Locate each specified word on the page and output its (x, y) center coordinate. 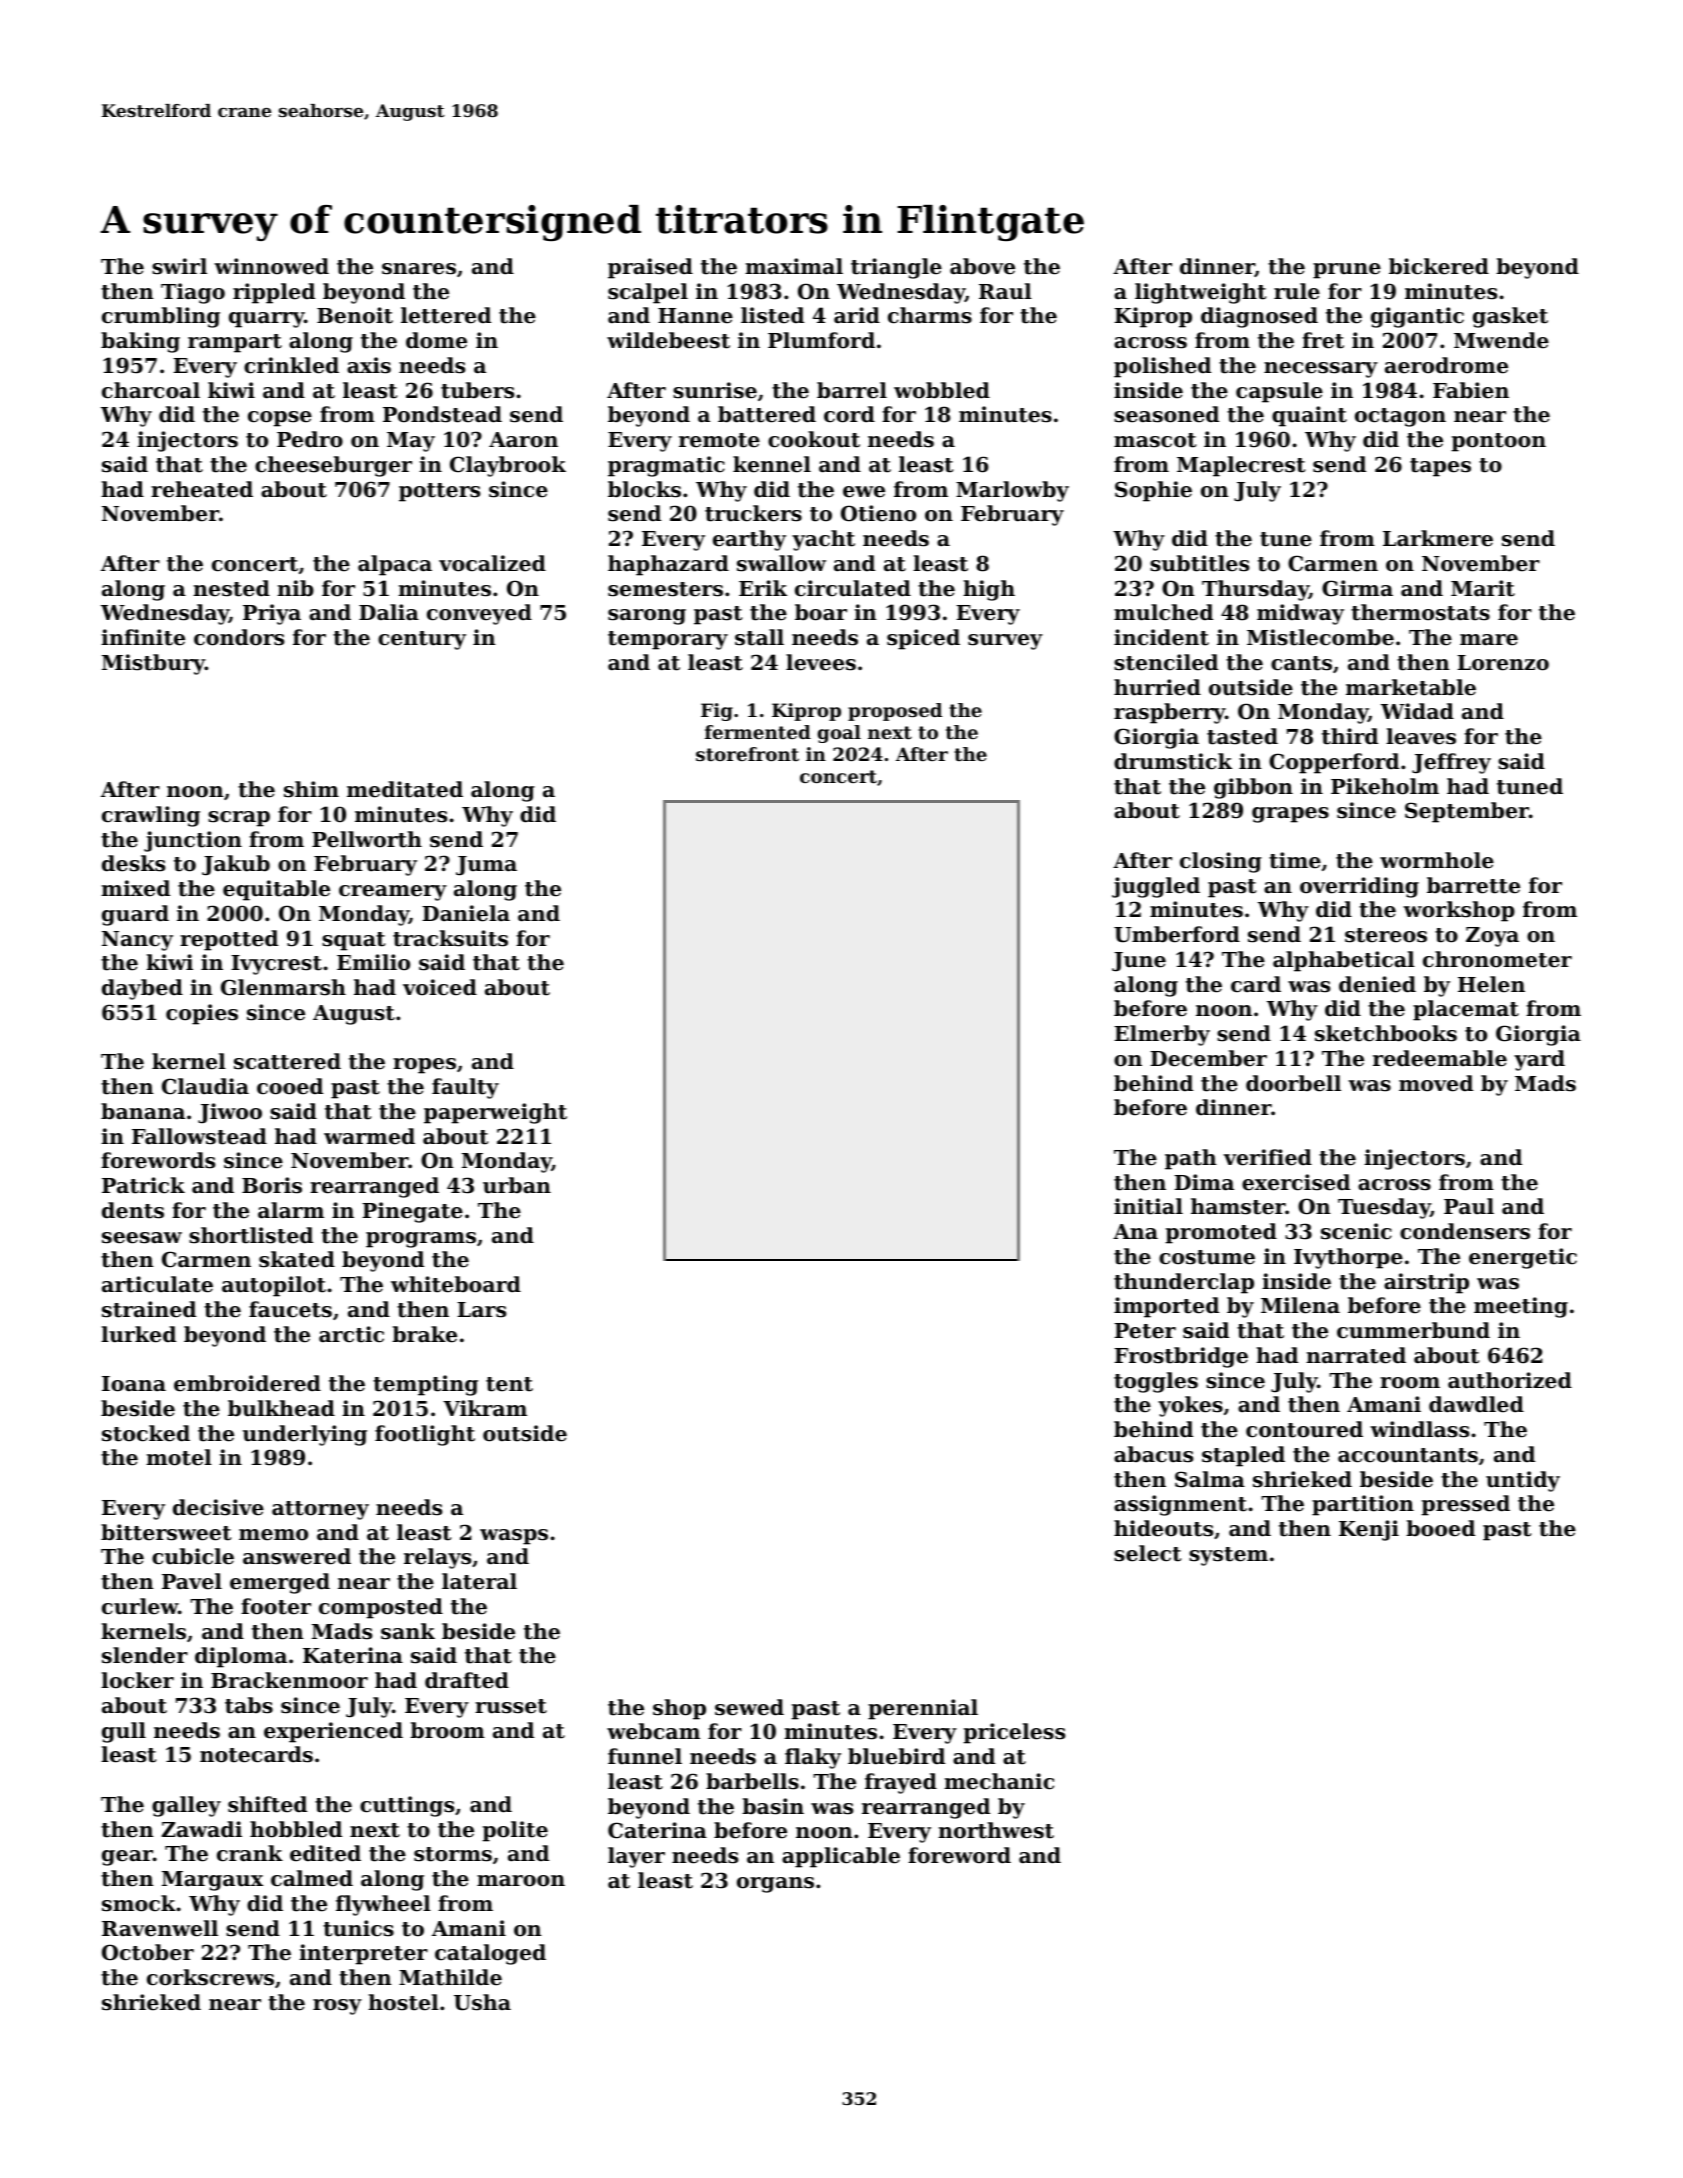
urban (517, 1185)
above (982, 266)
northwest (996, 1830)
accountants (1408, 1455)
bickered (1439, 266)
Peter (1145, 1331)
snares (419, 269)
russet (511, 1706)
